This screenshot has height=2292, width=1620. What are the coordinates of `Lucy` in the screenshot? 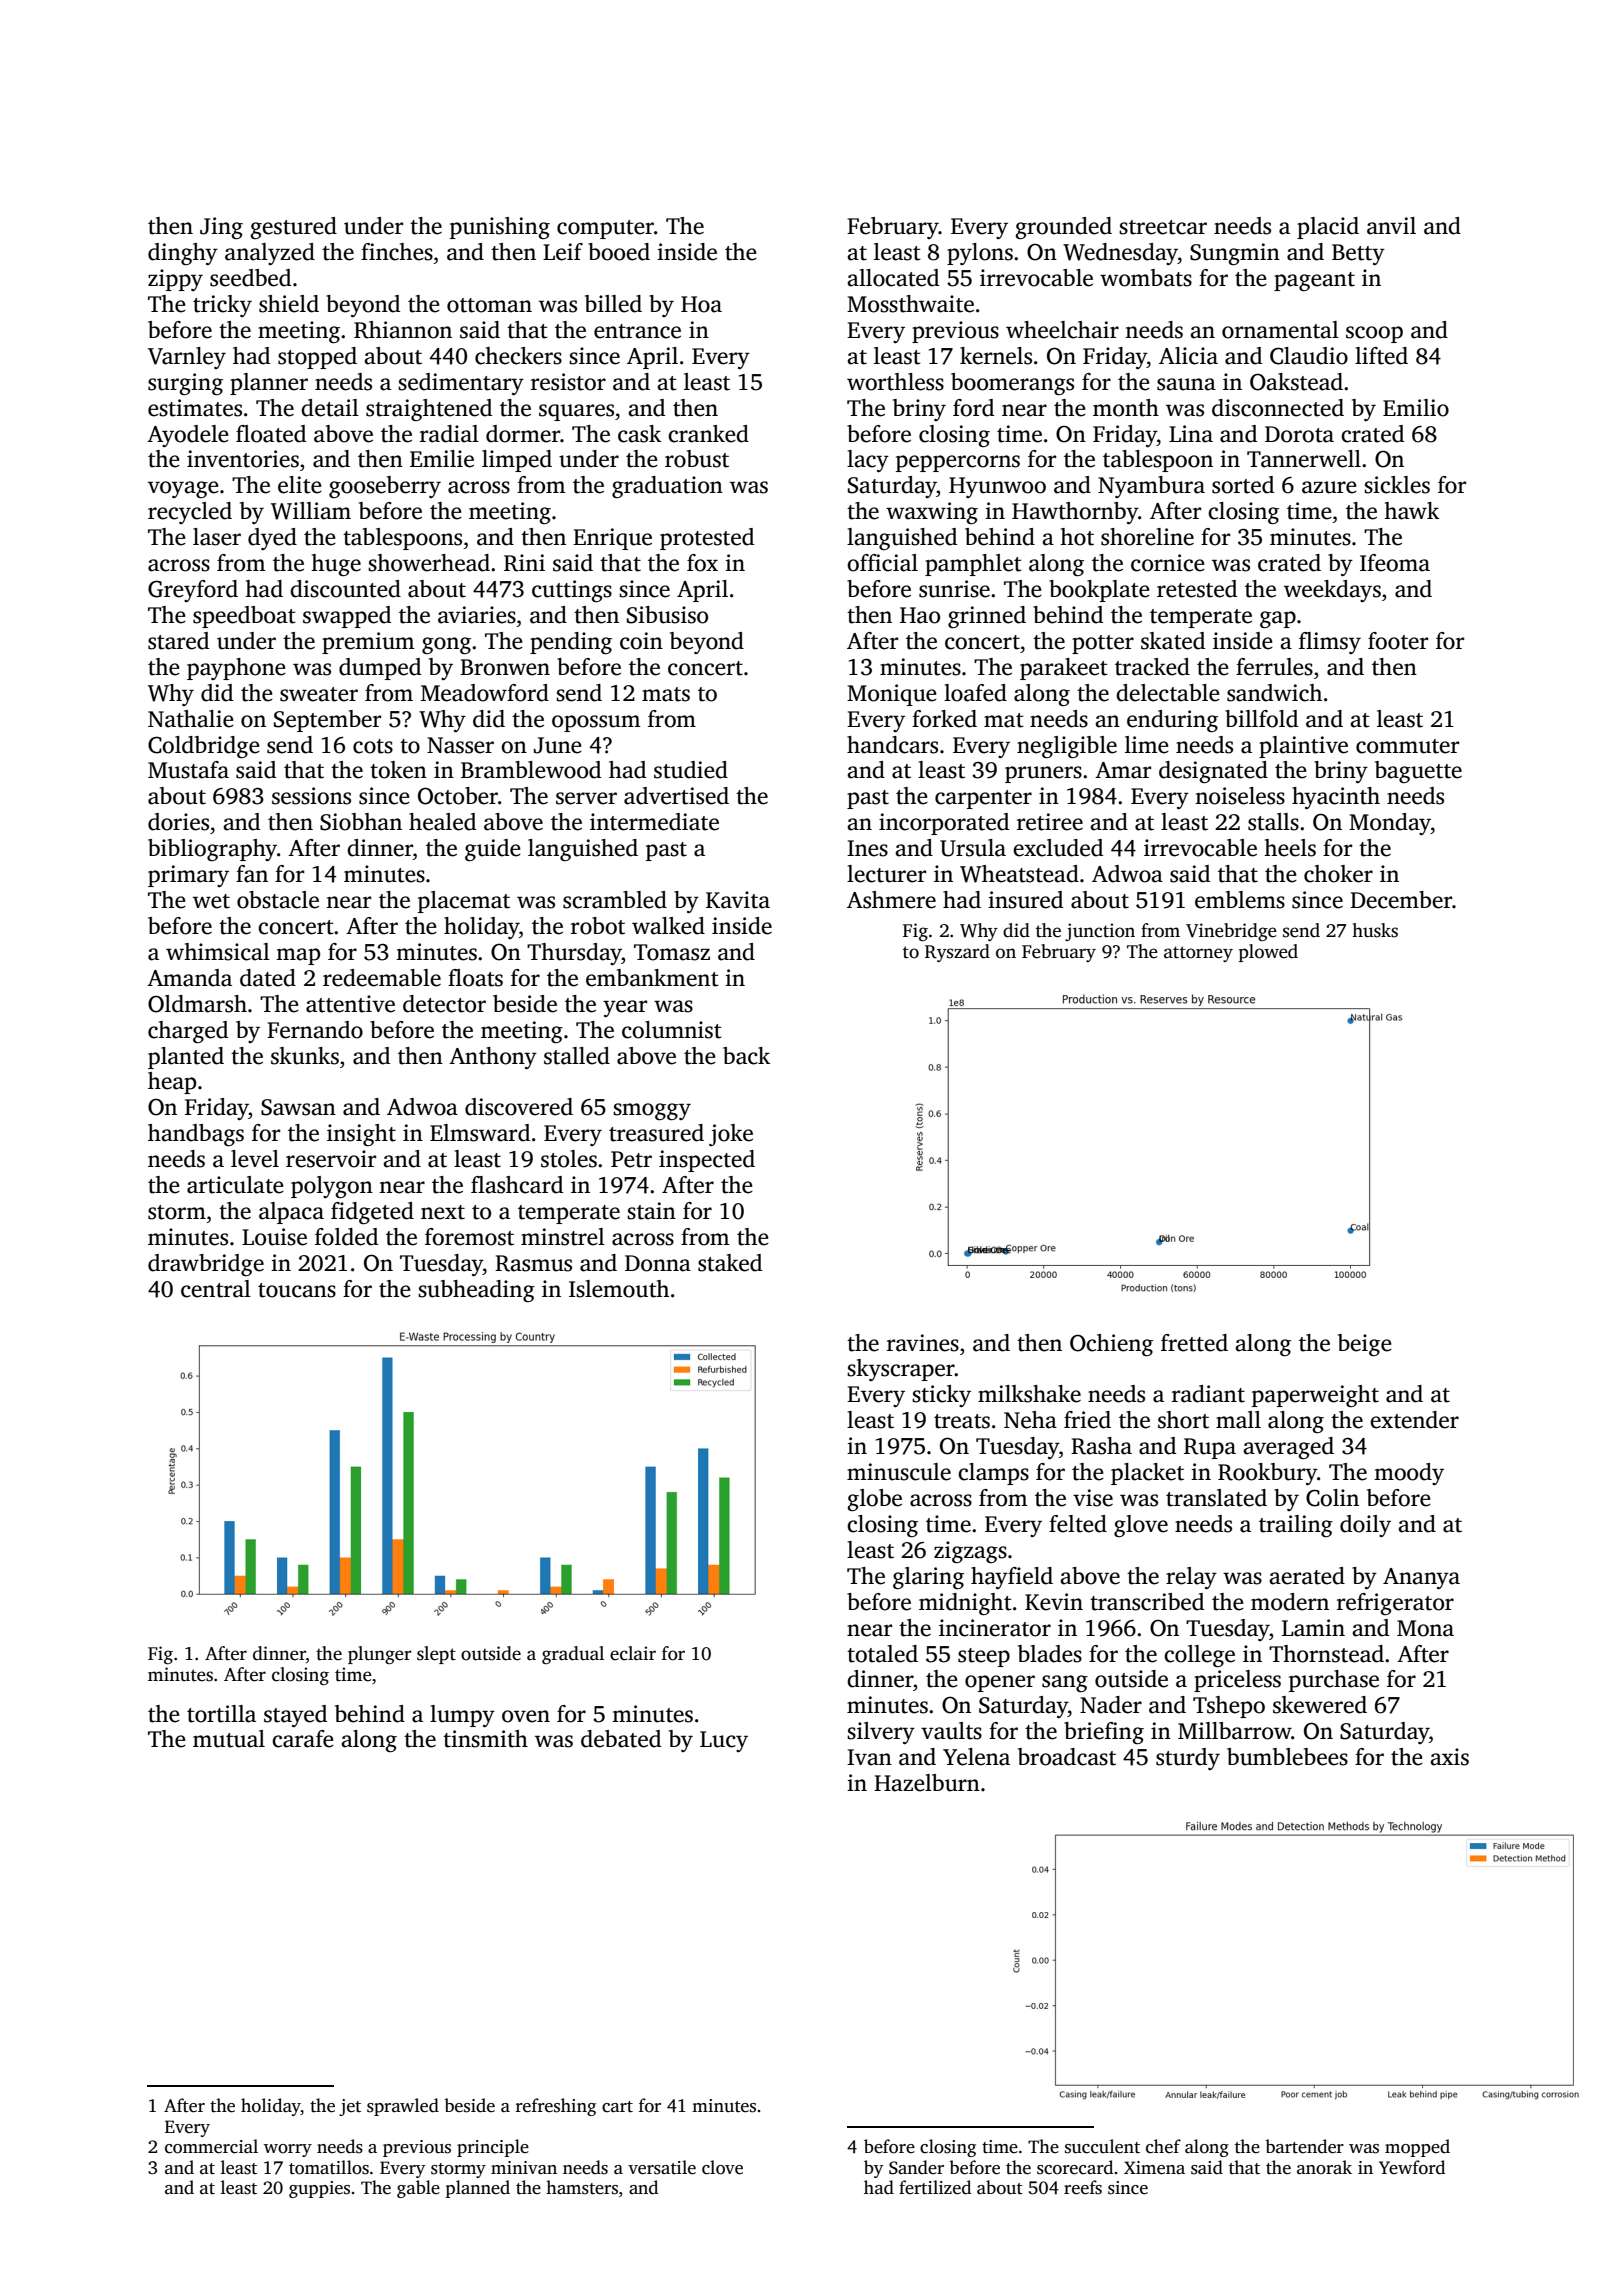 It's located at (724, 1741).
